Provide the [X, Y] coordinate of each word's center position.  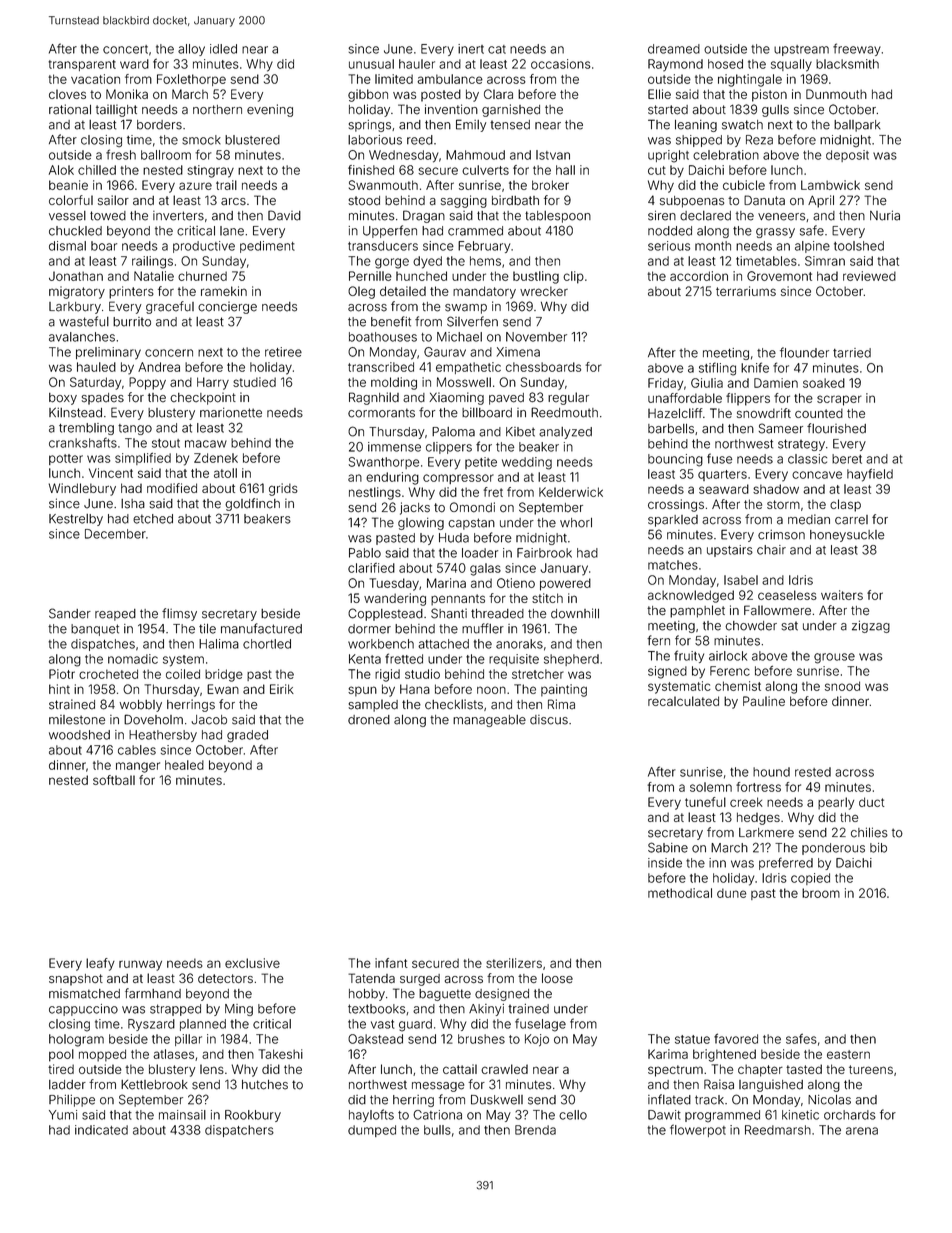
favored [736, 1038]
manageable [489, 721]
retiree [283, 352]
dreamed [674, 49]
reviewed [869, 276]
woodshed [79, 735]
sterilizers [514, 963]
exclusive [252, 963]
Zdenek [216, 458]
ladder [67, 1085]
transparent [82, 65]
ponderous [833, 849]
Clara [498, 94]
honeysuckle [847, 536]
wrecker [544, 291]
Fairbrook [544, 553]
